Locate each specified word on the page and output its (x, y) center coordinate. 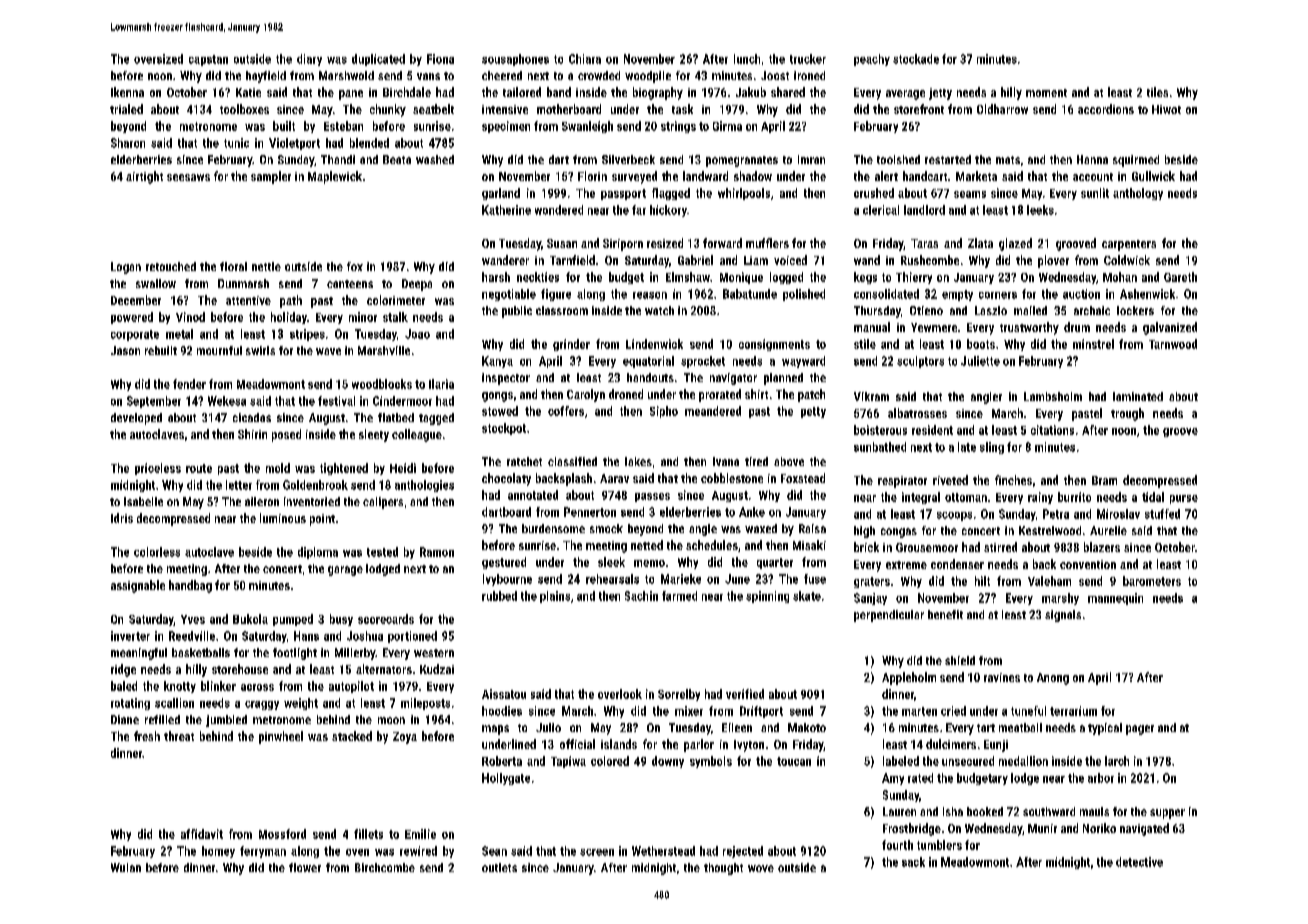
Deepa (417, 285)
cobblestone (732, 478)
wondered (559, 210)
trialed (126, 109)
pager (1140, 730)
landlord (924, 210)
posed (286, 435)
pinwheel (281, 737)
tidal (1153, 497)
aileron (262, 501)
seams (970, 194)
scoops (954, 516)
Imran (811, 159)
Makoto (807, 727)
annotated (533, 495)
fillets (368, 834)
